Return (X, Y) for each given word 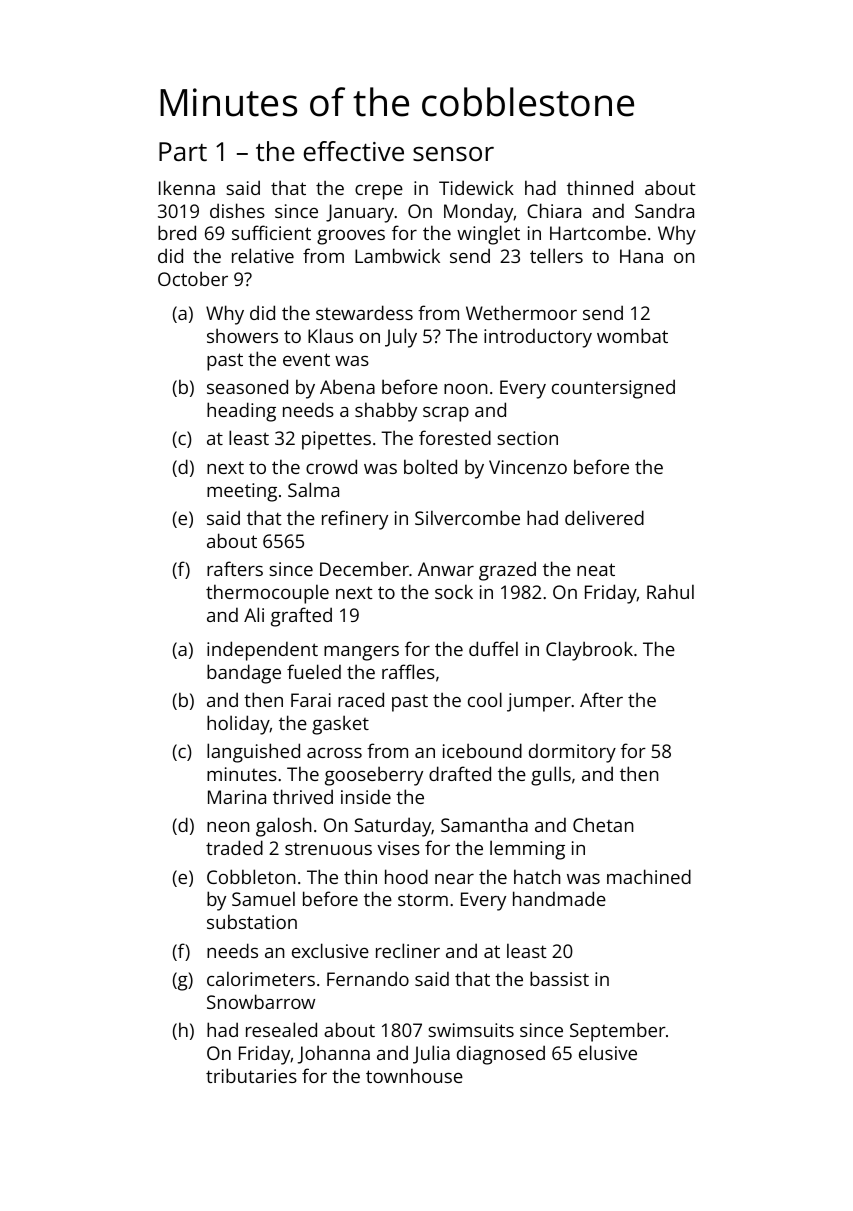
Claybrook (589, 651)
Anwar (446, 569)
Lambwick (397, 255)
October (193, 278)
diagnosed (501, 1055)
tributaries (251, 1075)
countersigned (613, 389)
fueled (314, 671)
